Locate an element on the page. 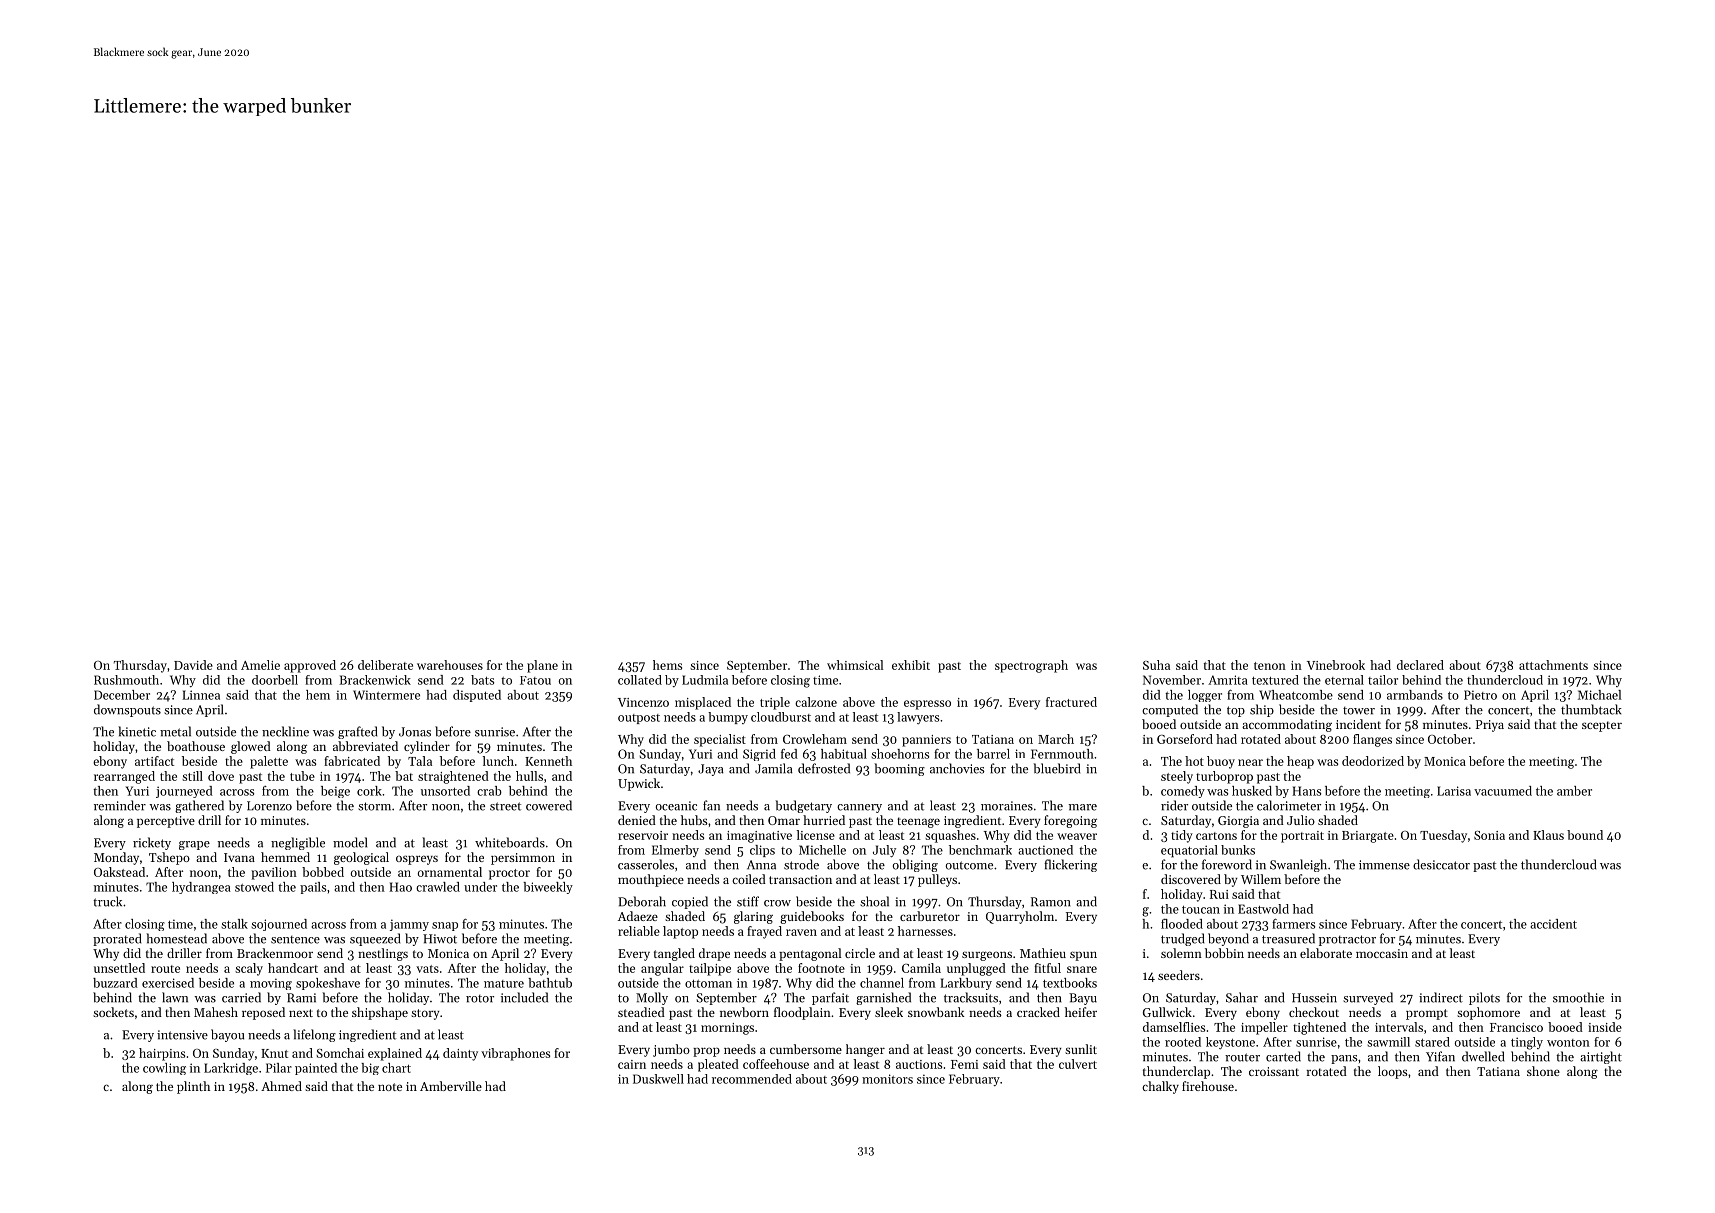  Davide is located at coordinates (193, 665).
